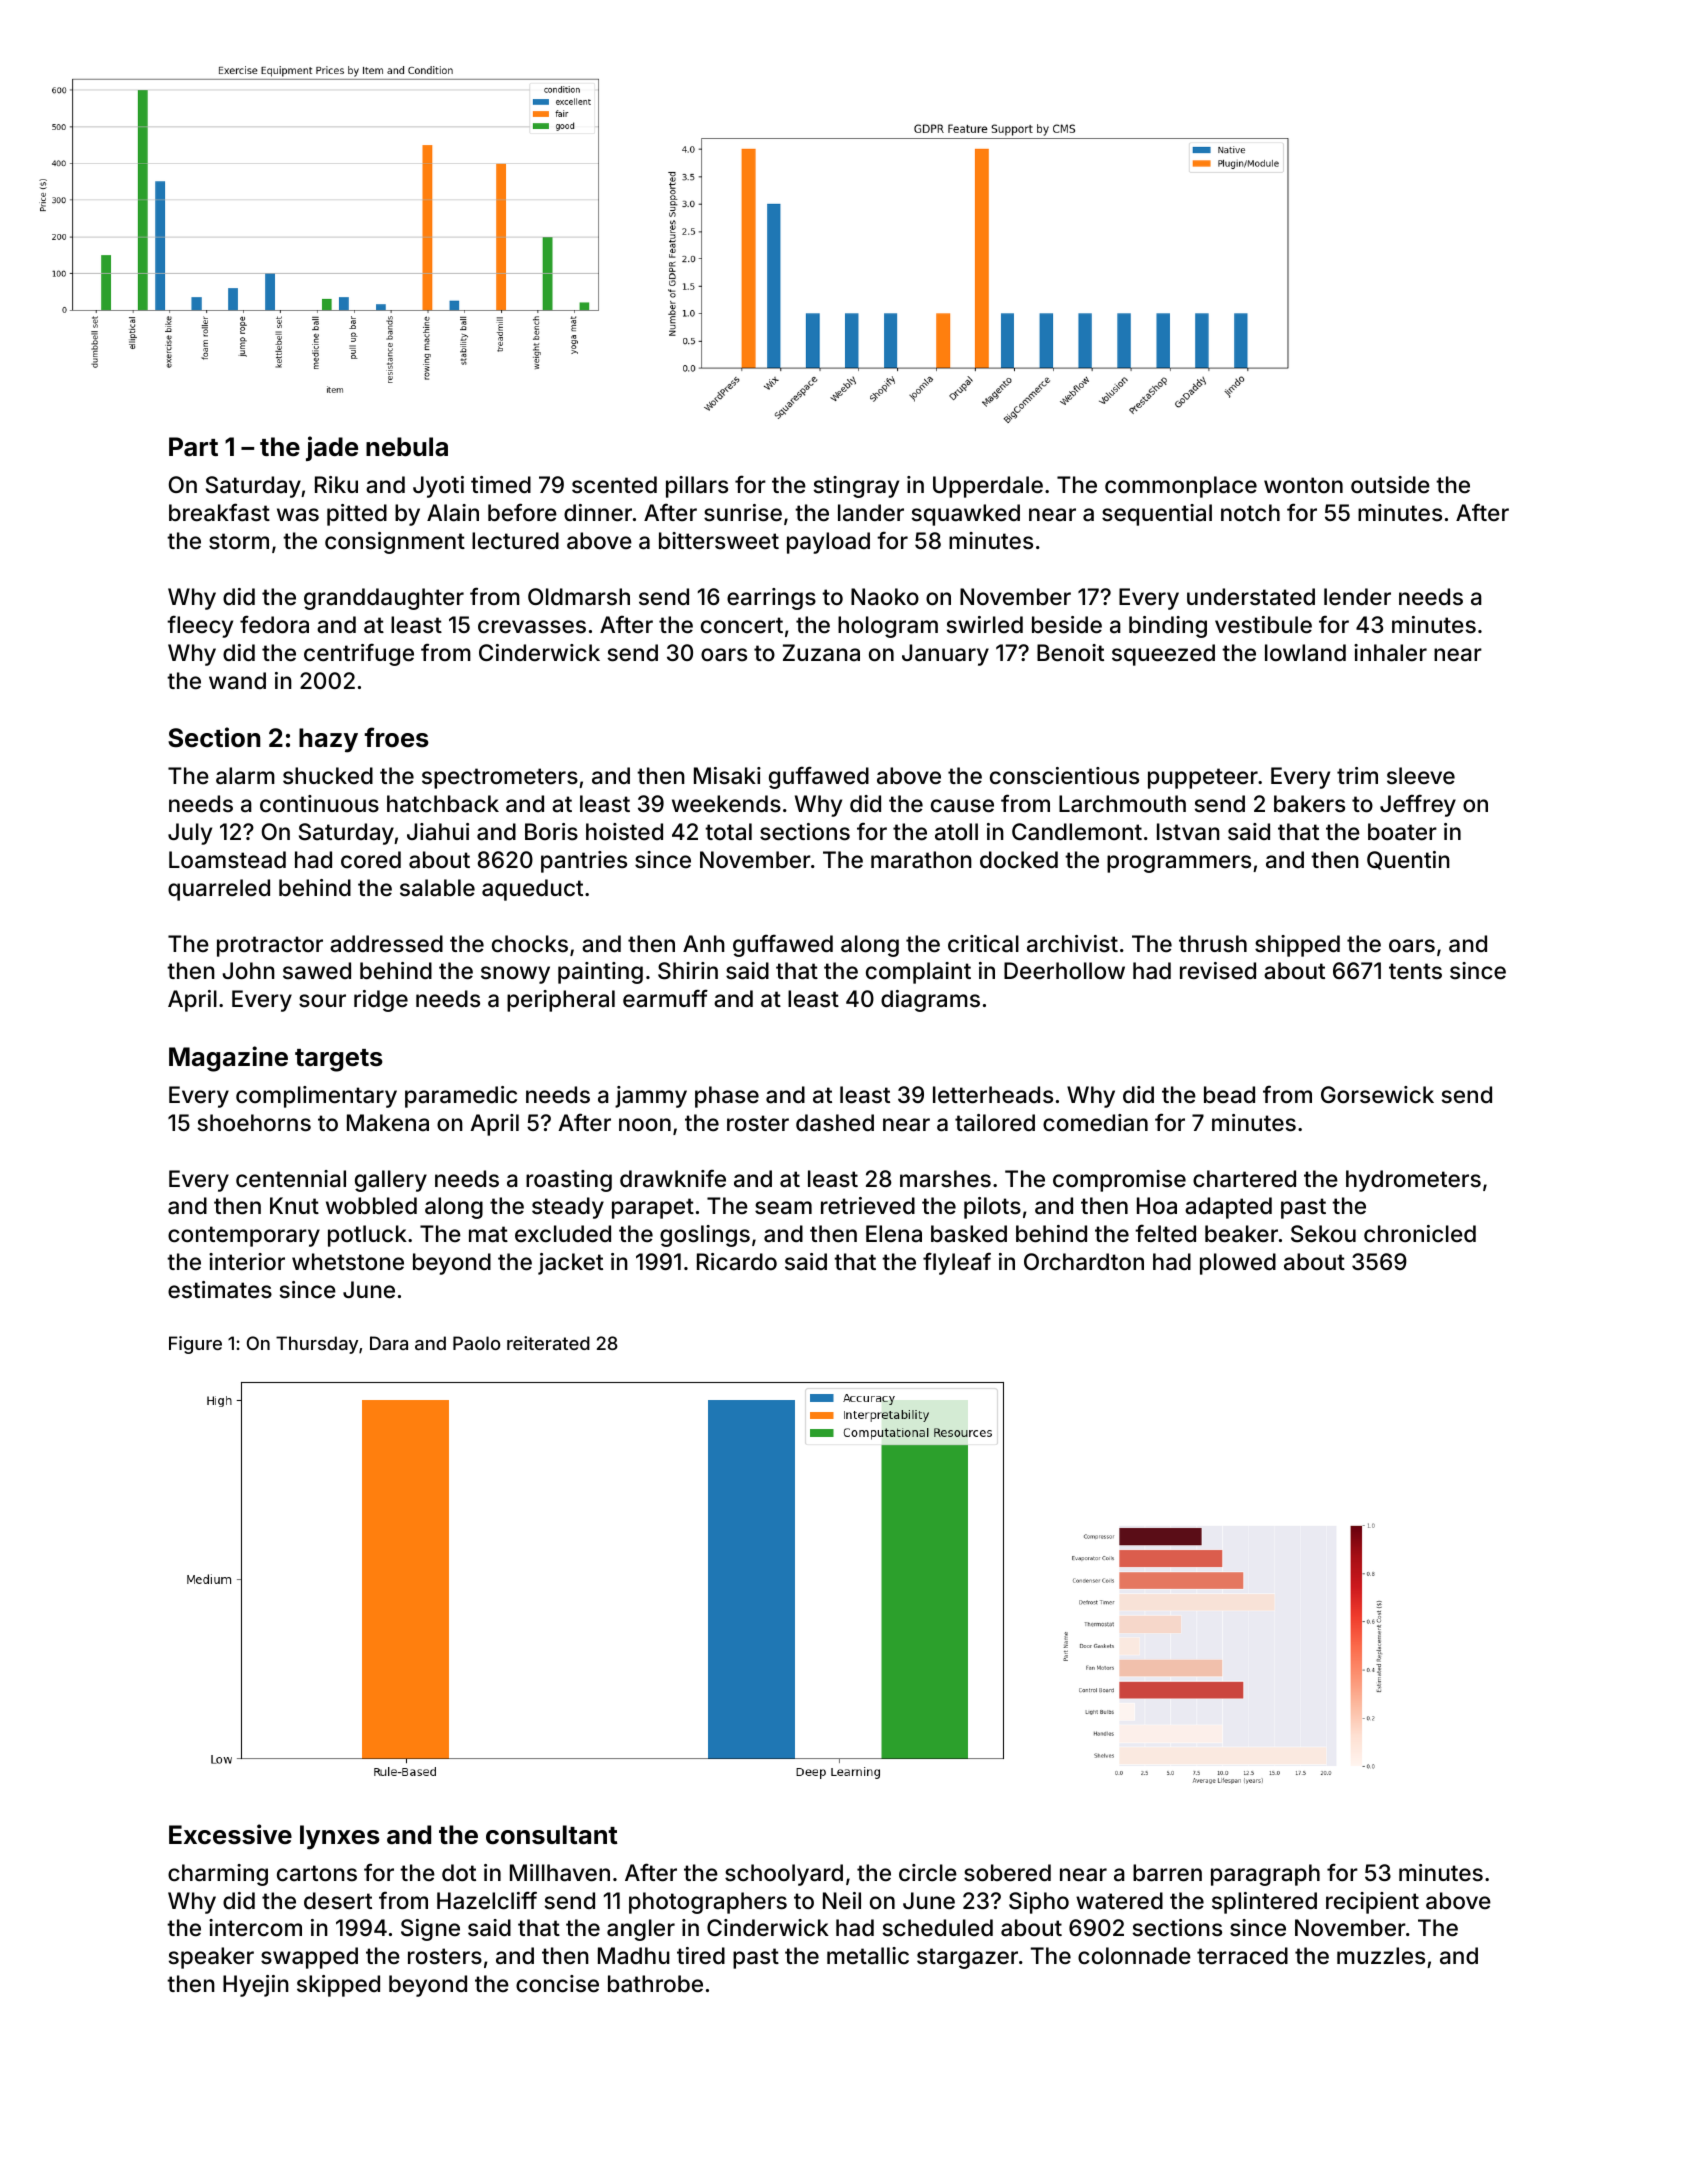 The height and width of the page is (2178, 1683). What do you see at coordinates (697, 487) in the page?
I see `pillars` at bounding box center [697, 487].
